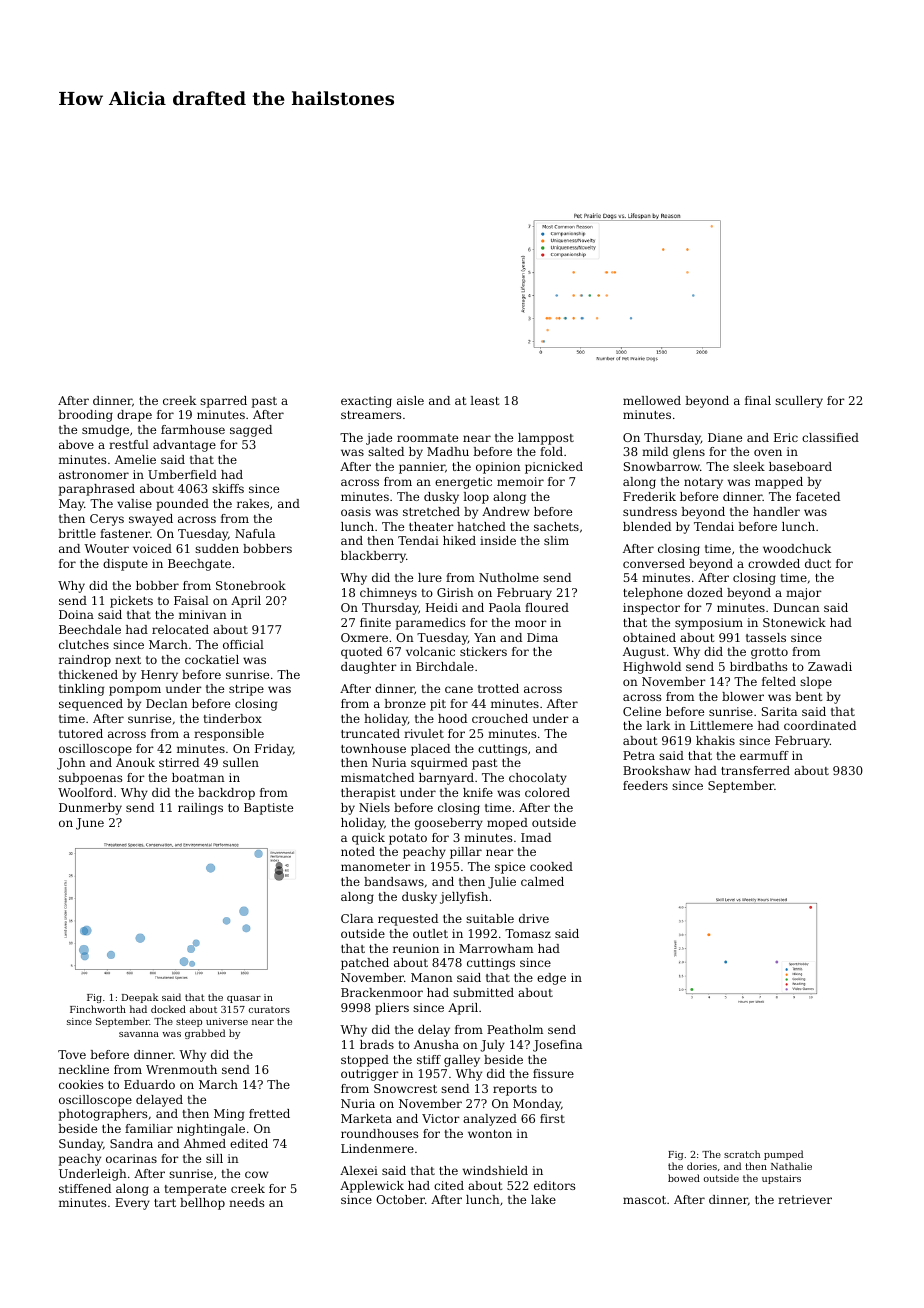  Describe the element at coordinates (200, 809) in the page. I see `railings` at that location.
